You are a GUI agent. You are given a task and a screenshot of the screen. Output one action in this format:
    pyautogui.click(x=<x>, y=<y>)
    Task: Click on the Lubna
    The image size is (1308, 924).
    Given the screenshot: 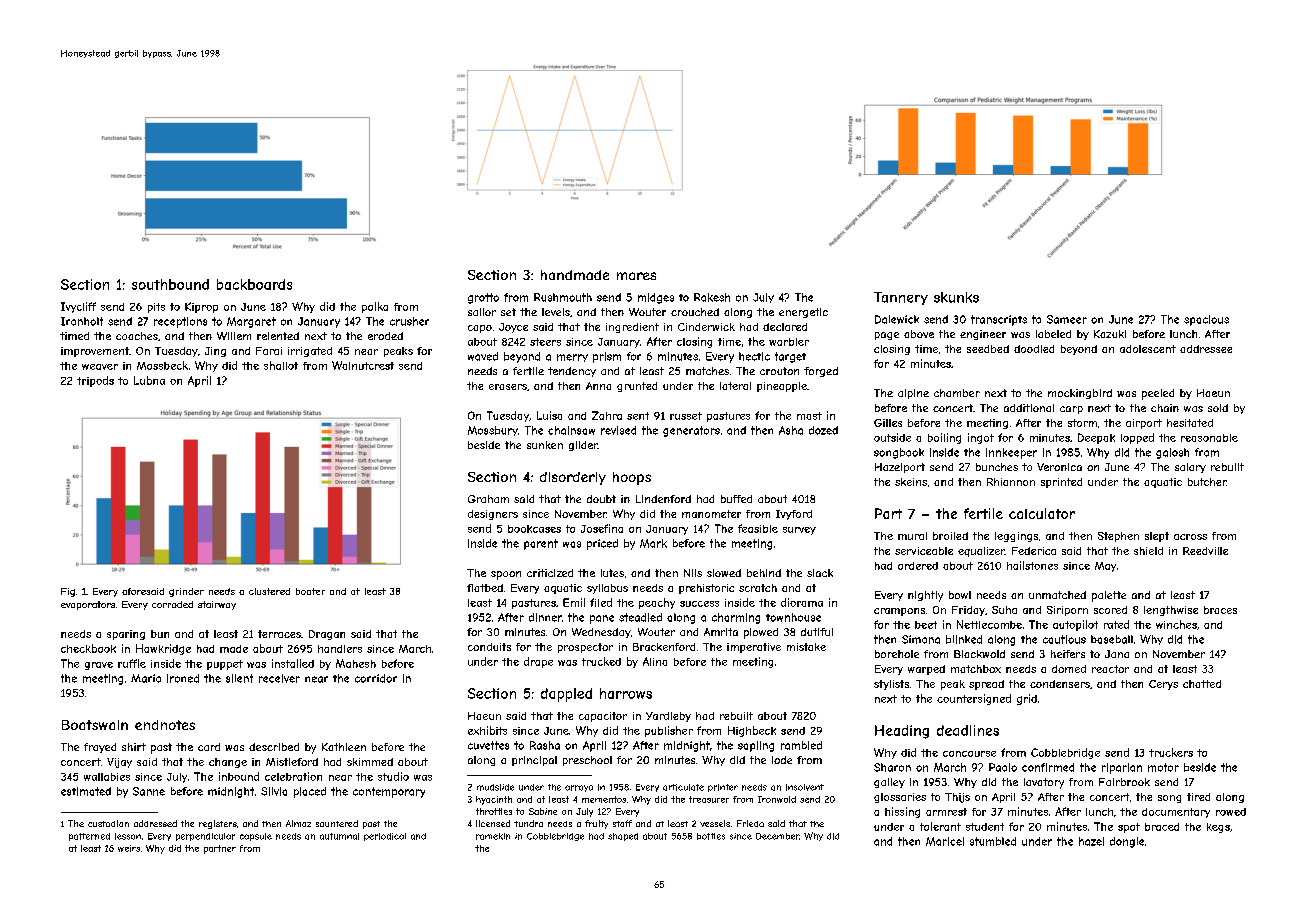 What is the action you would take?
    pyautogui.click(x=149, y=380)
